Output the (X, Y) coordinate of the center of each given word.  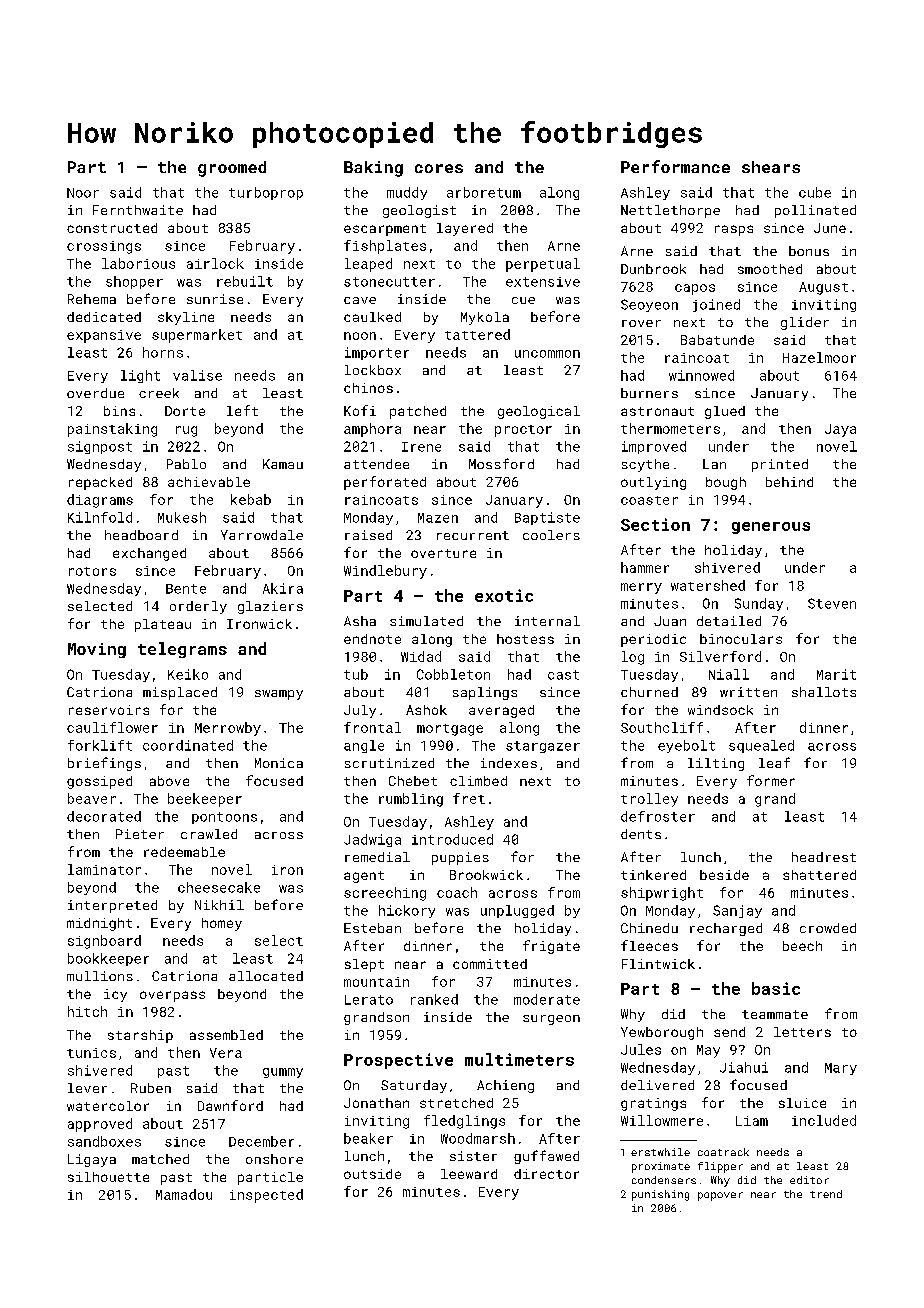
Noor (83, 193)
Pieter (140, 834)
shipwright (662, 894)
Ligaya (92, 1160)
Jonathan (376, 1103)
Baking (373, 169)
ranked (434, 999)
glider (805, 323)
